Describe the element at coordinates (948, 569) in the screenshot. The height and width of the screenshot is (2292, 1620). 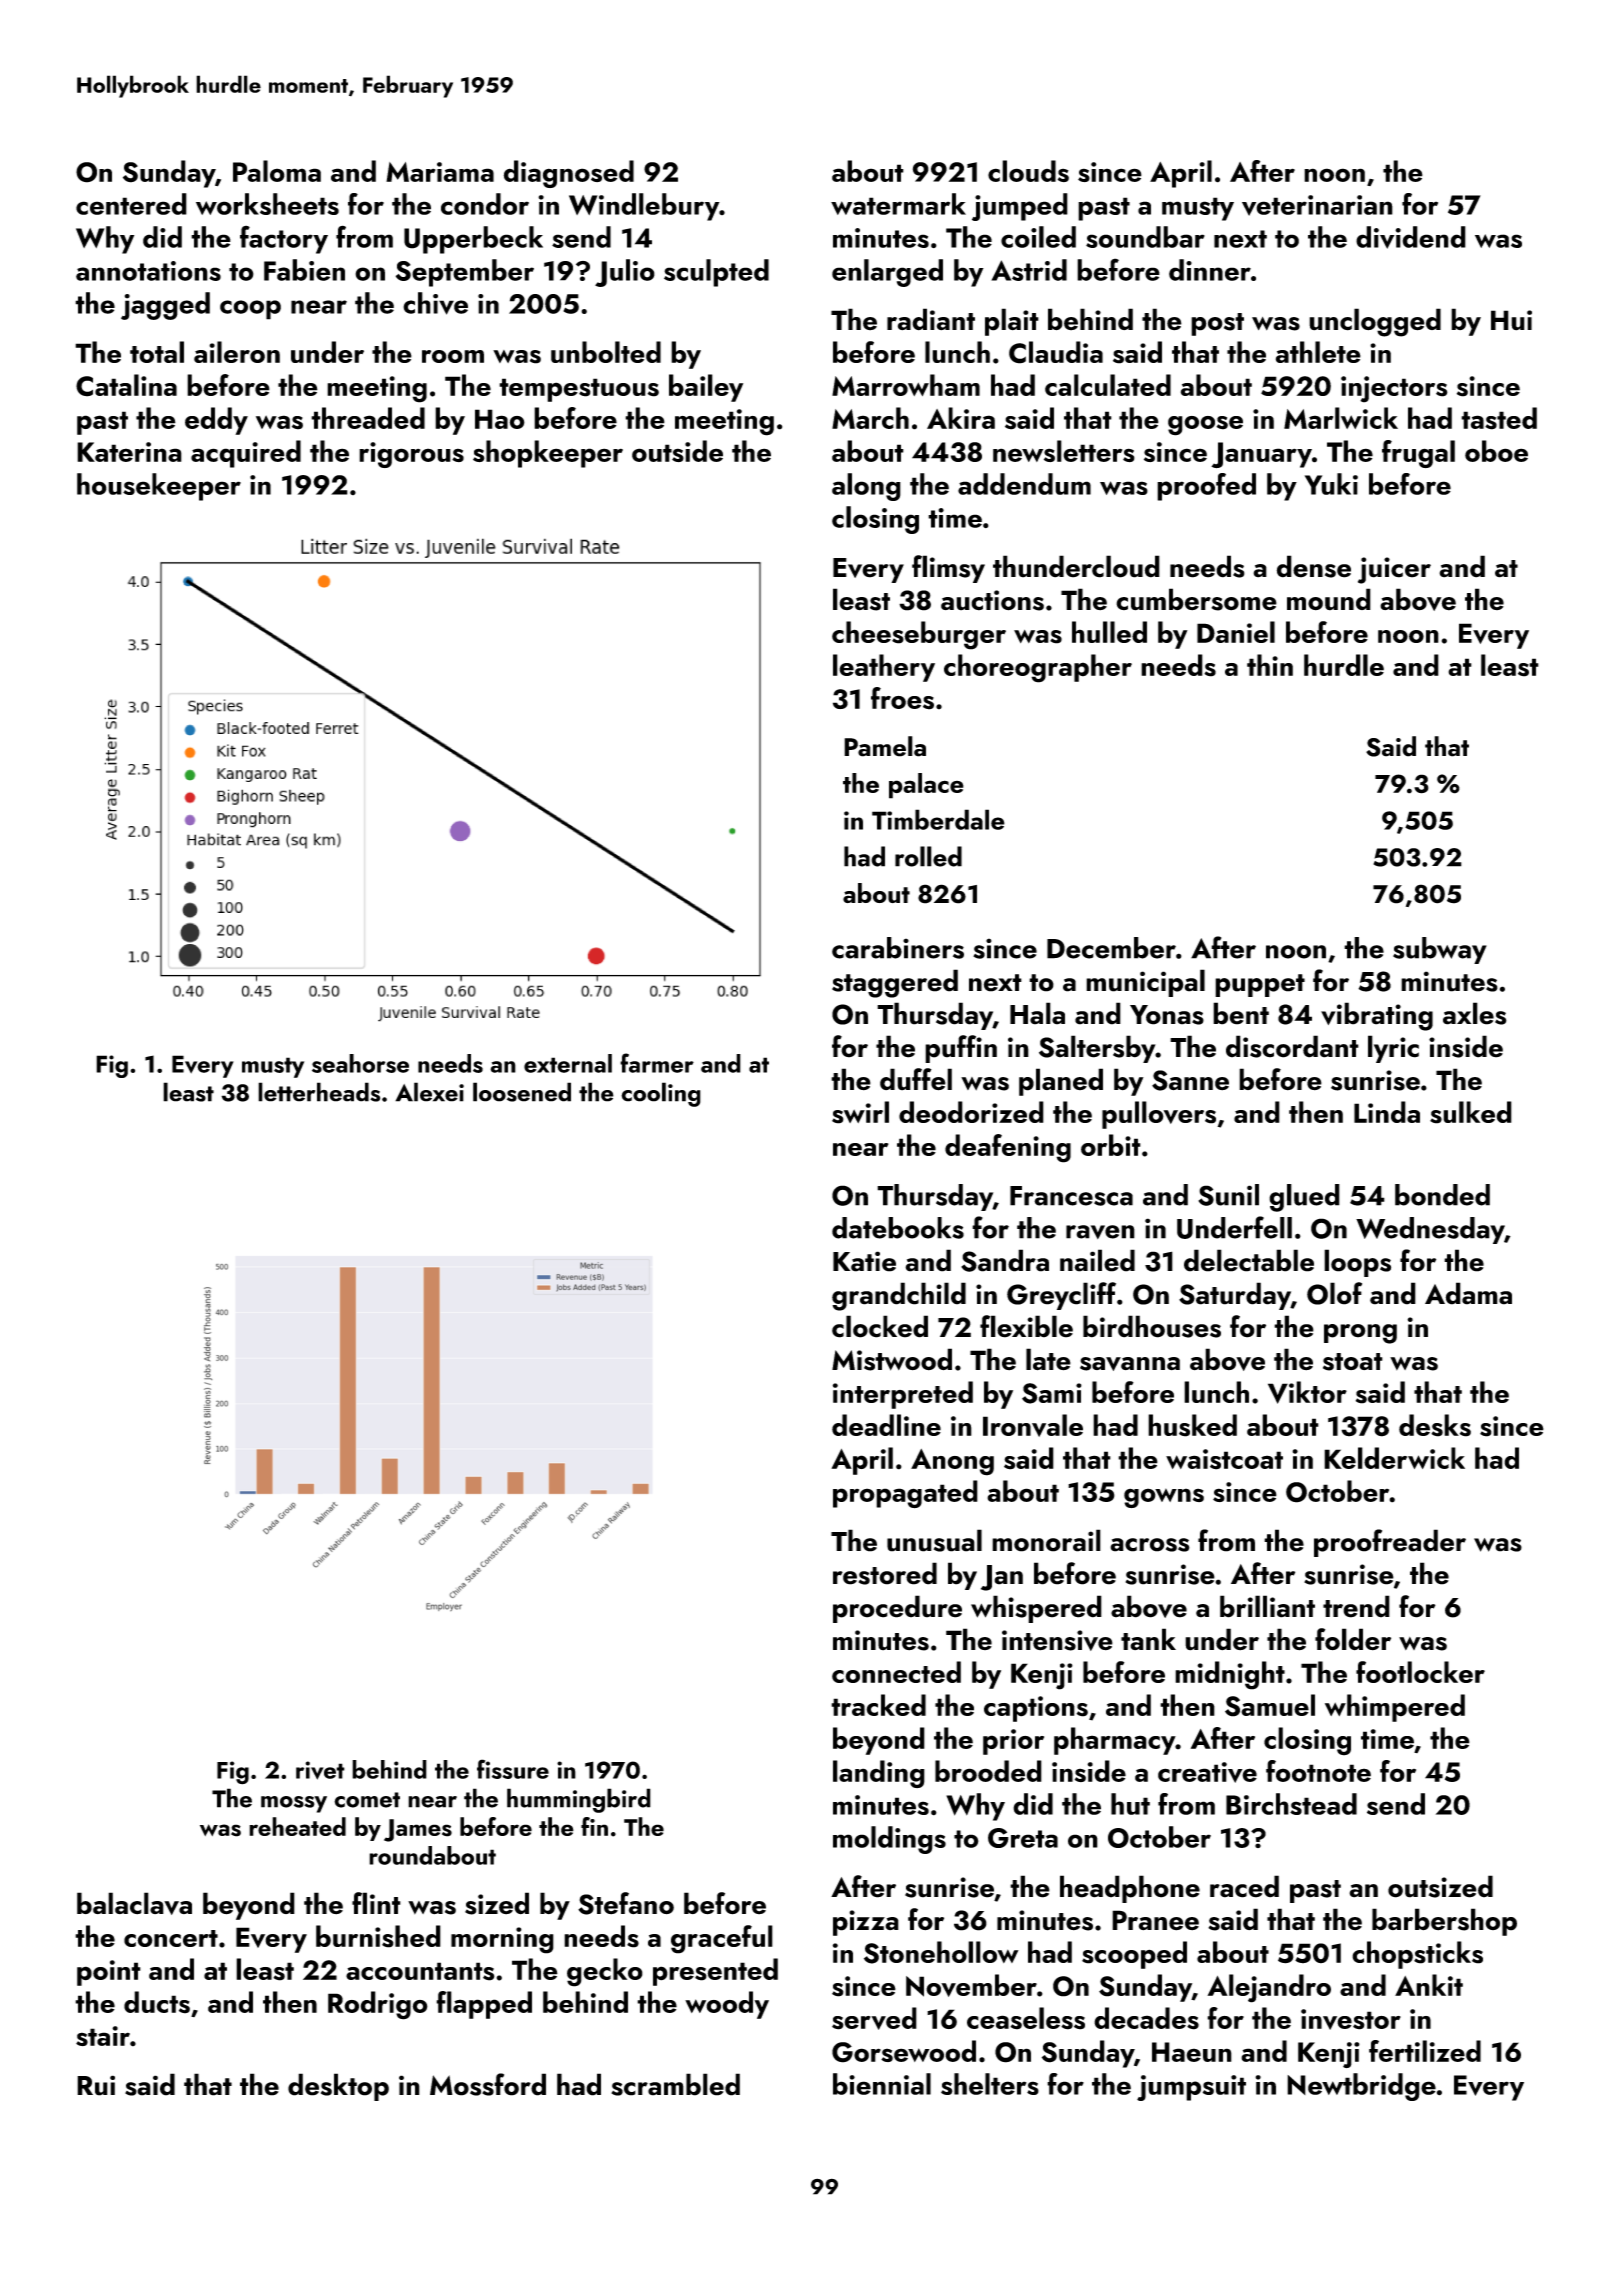
I see `flimsy` at that location.
